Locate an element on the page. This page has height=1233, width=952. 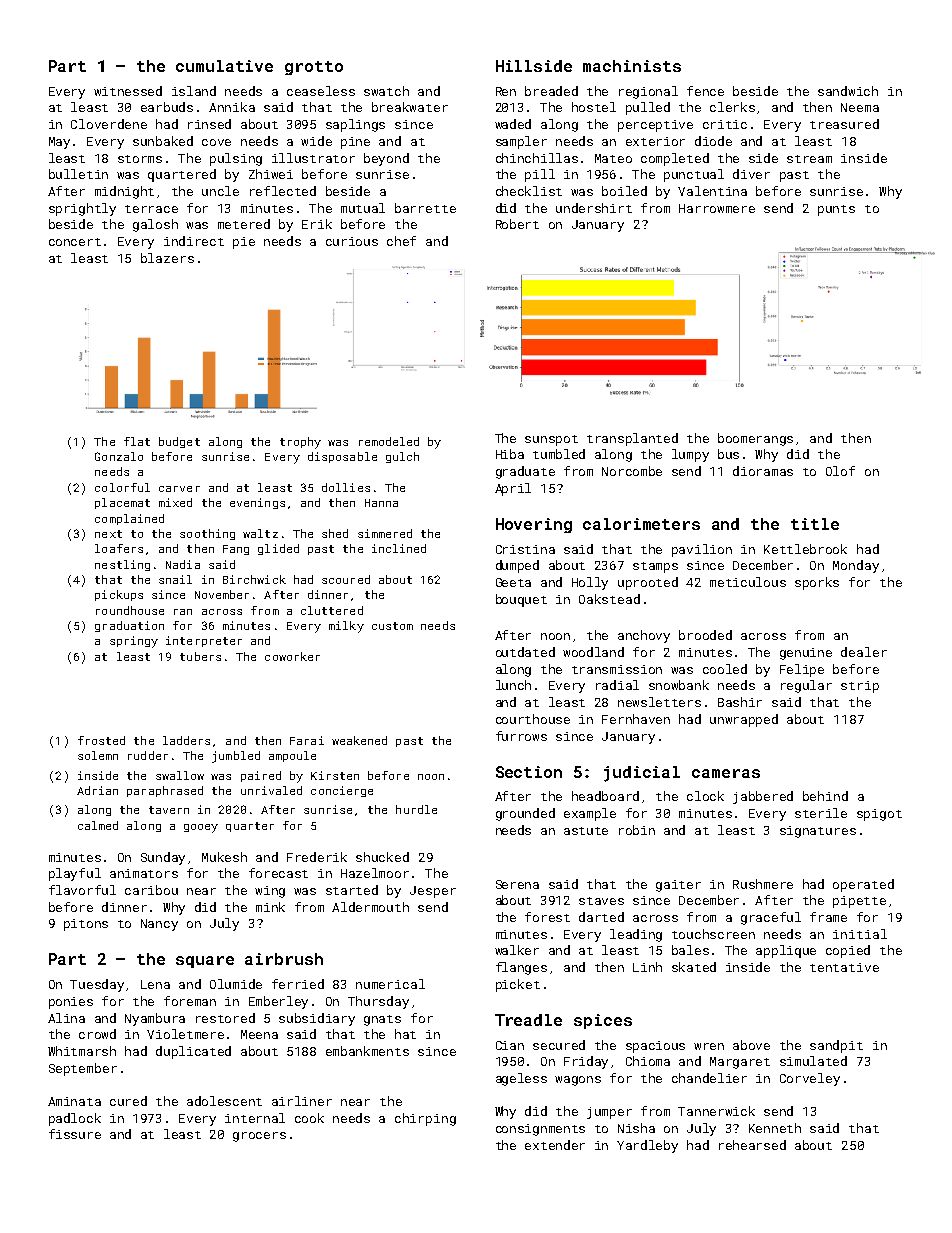
Yardleby is located at coordinates (647, 1146).
